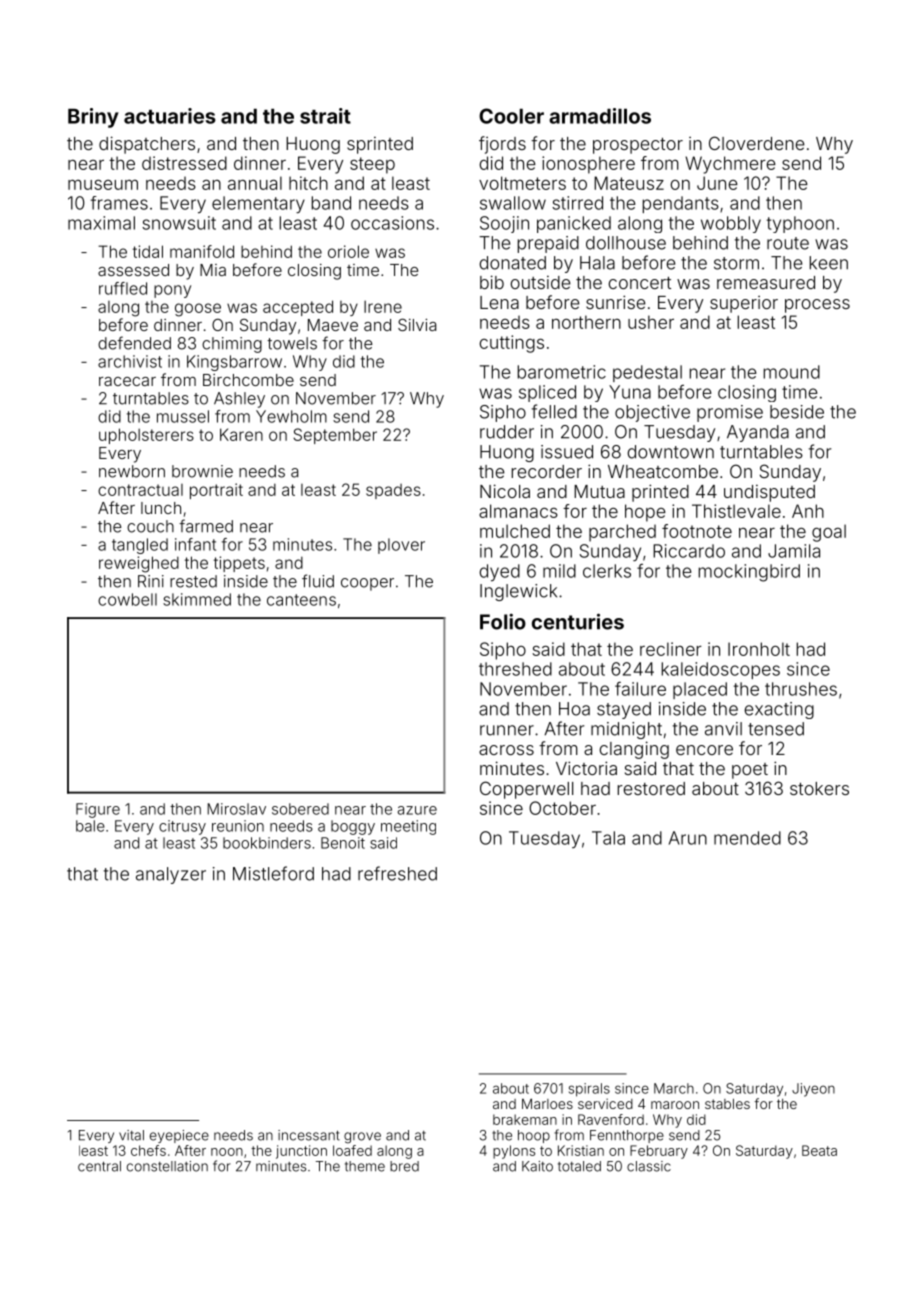 This screenshot has height=1314, width=924. Describe the element at coordinates (537, 1166) in the screenshot. I see `Kaito` at that location.
